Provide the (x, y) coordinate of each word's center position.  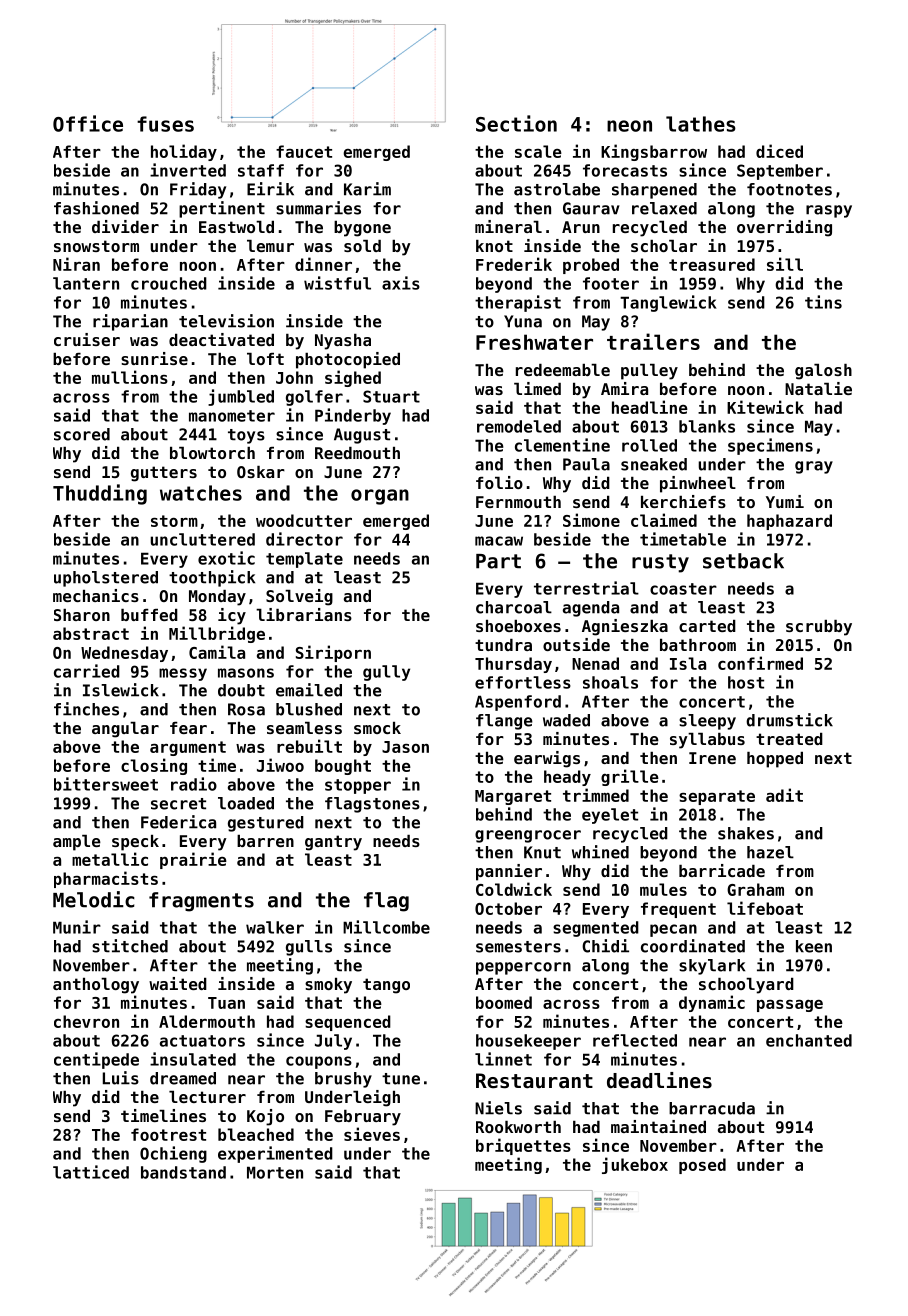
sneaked (654, 464)
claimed (664, 520)
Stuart (391, 396)
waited (178, 983)
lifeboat (765, 908)
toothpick (212, 578)
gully (386, 673)
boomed (504, 1002)
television (226, 321)
